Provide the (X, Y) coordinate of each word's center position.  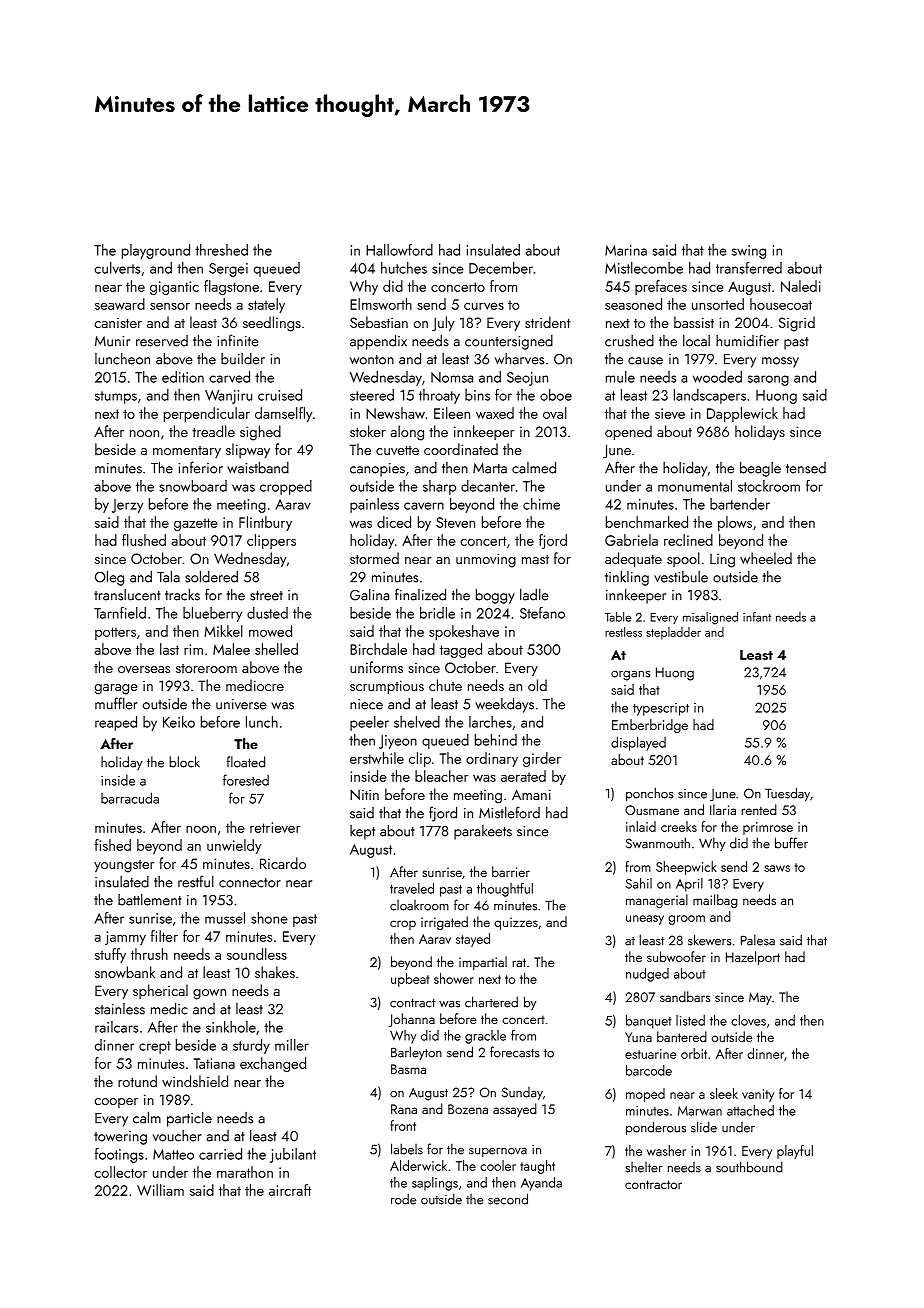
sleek (724, 1093)
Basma (408, 1069)
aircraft (290, 1190)
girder (542, 759)
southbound (749, 1167)
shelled (276, 649)
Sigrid (797, 324)
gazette (196, 524)
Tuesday (787, 794)
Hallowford (399, 250)
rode (403, 1199)
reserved (162, 341)
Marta (490, 468)
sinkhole (231, 1027)
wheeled (766, 558)
